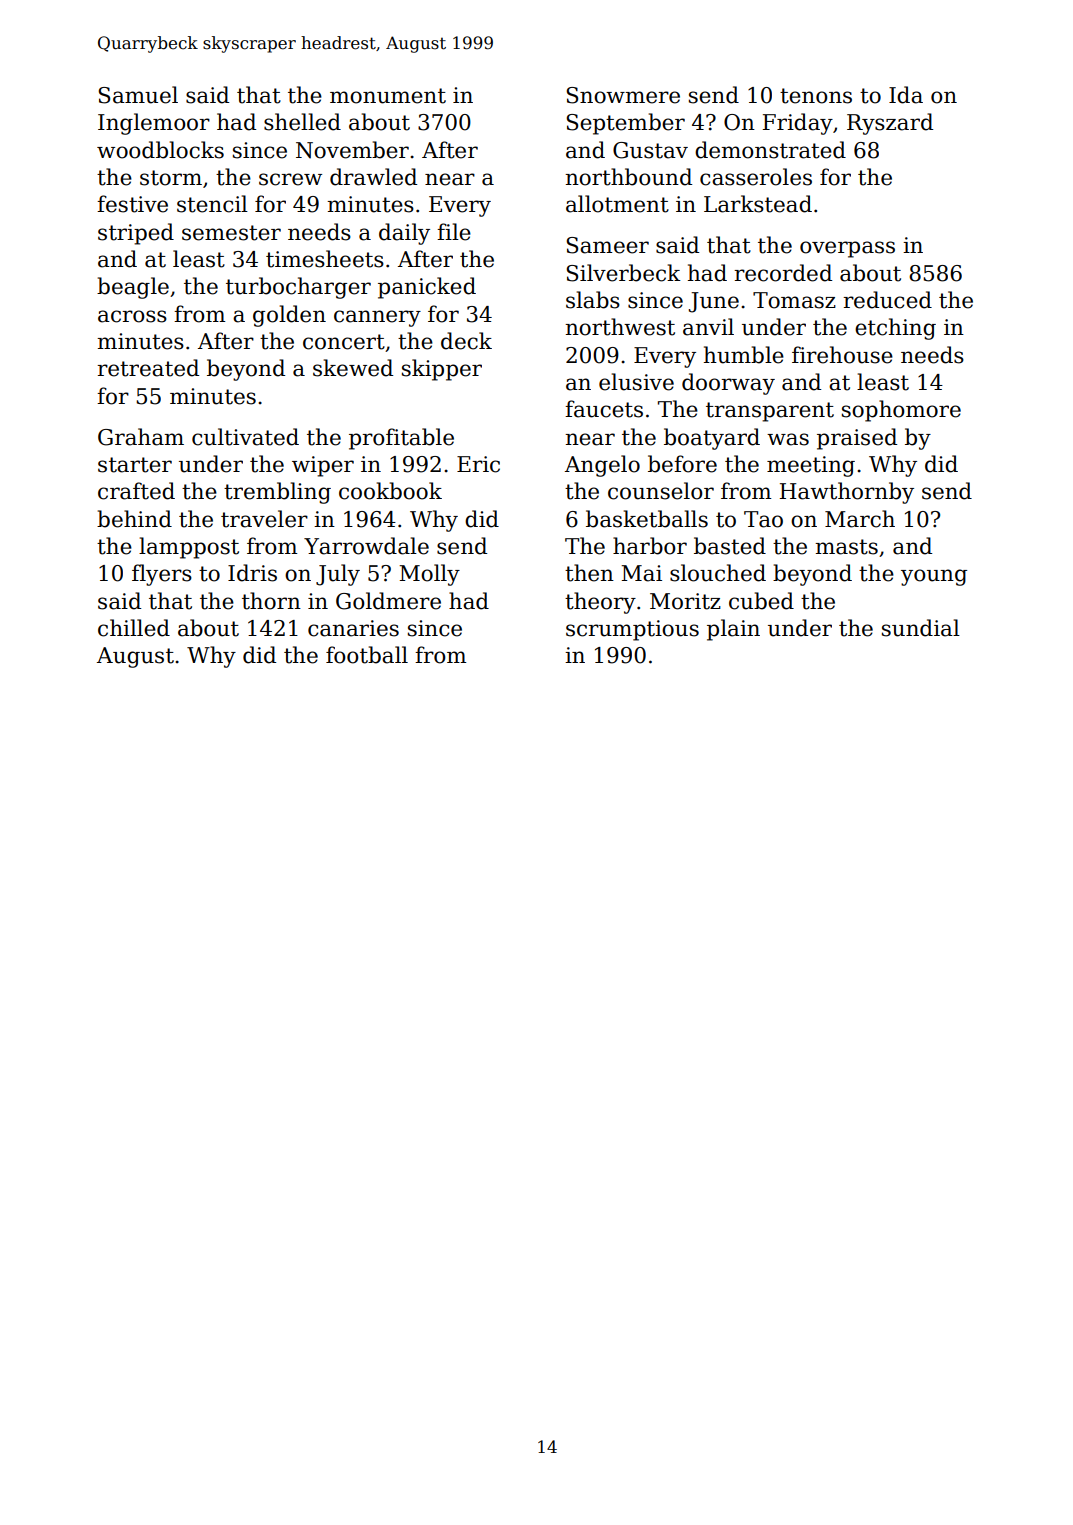  What do you see at coordinates (298, 288) in the image?
I see `turbocharger` at bounding box center [298, 288].
